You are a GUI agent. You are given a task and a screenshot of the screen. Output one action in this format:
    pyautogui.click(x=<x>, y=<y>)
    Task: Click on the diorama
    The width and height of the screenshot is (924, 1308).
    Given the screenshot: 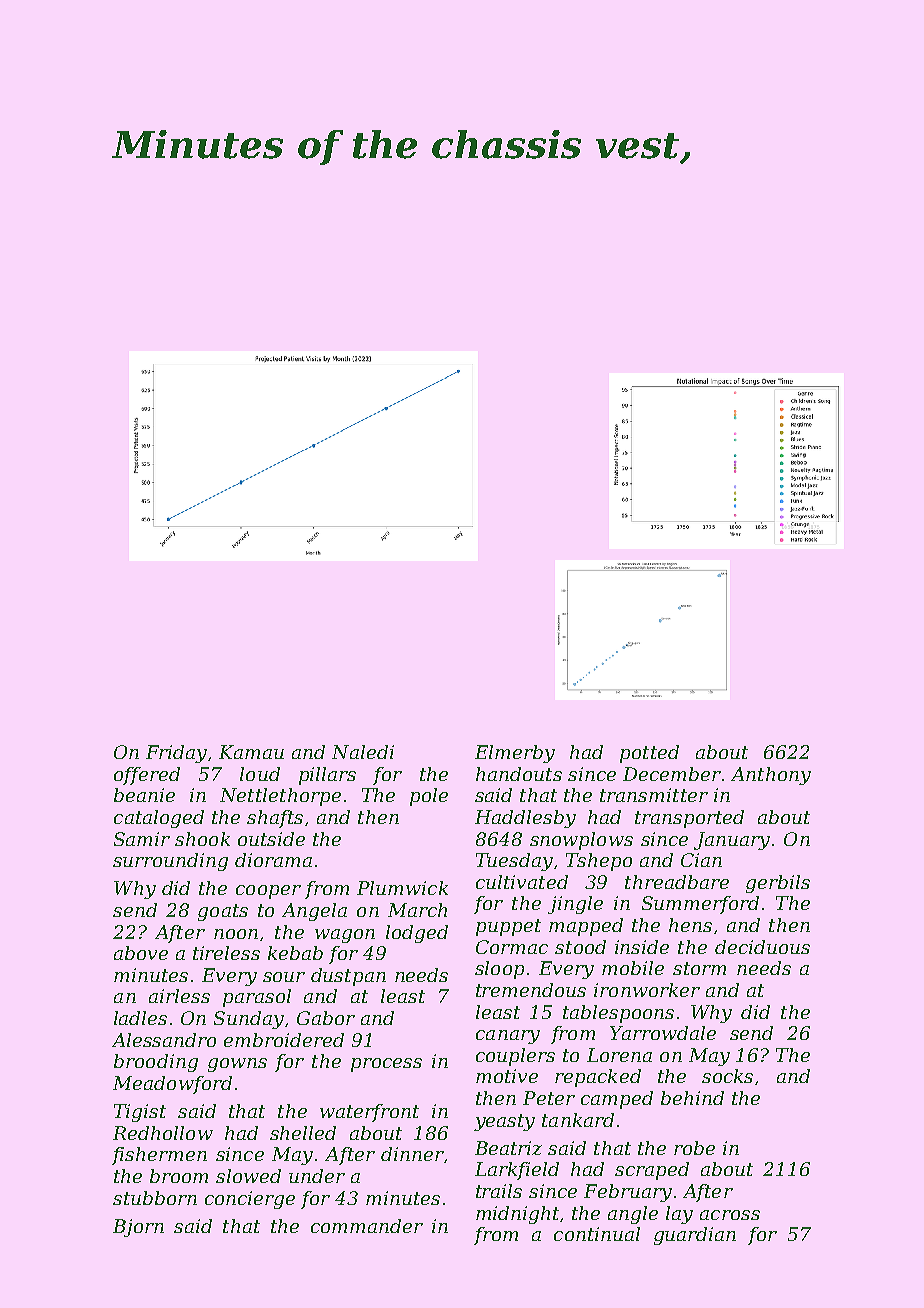 What is the action you would take?
    pyautogui.click(x=273, y=860)
